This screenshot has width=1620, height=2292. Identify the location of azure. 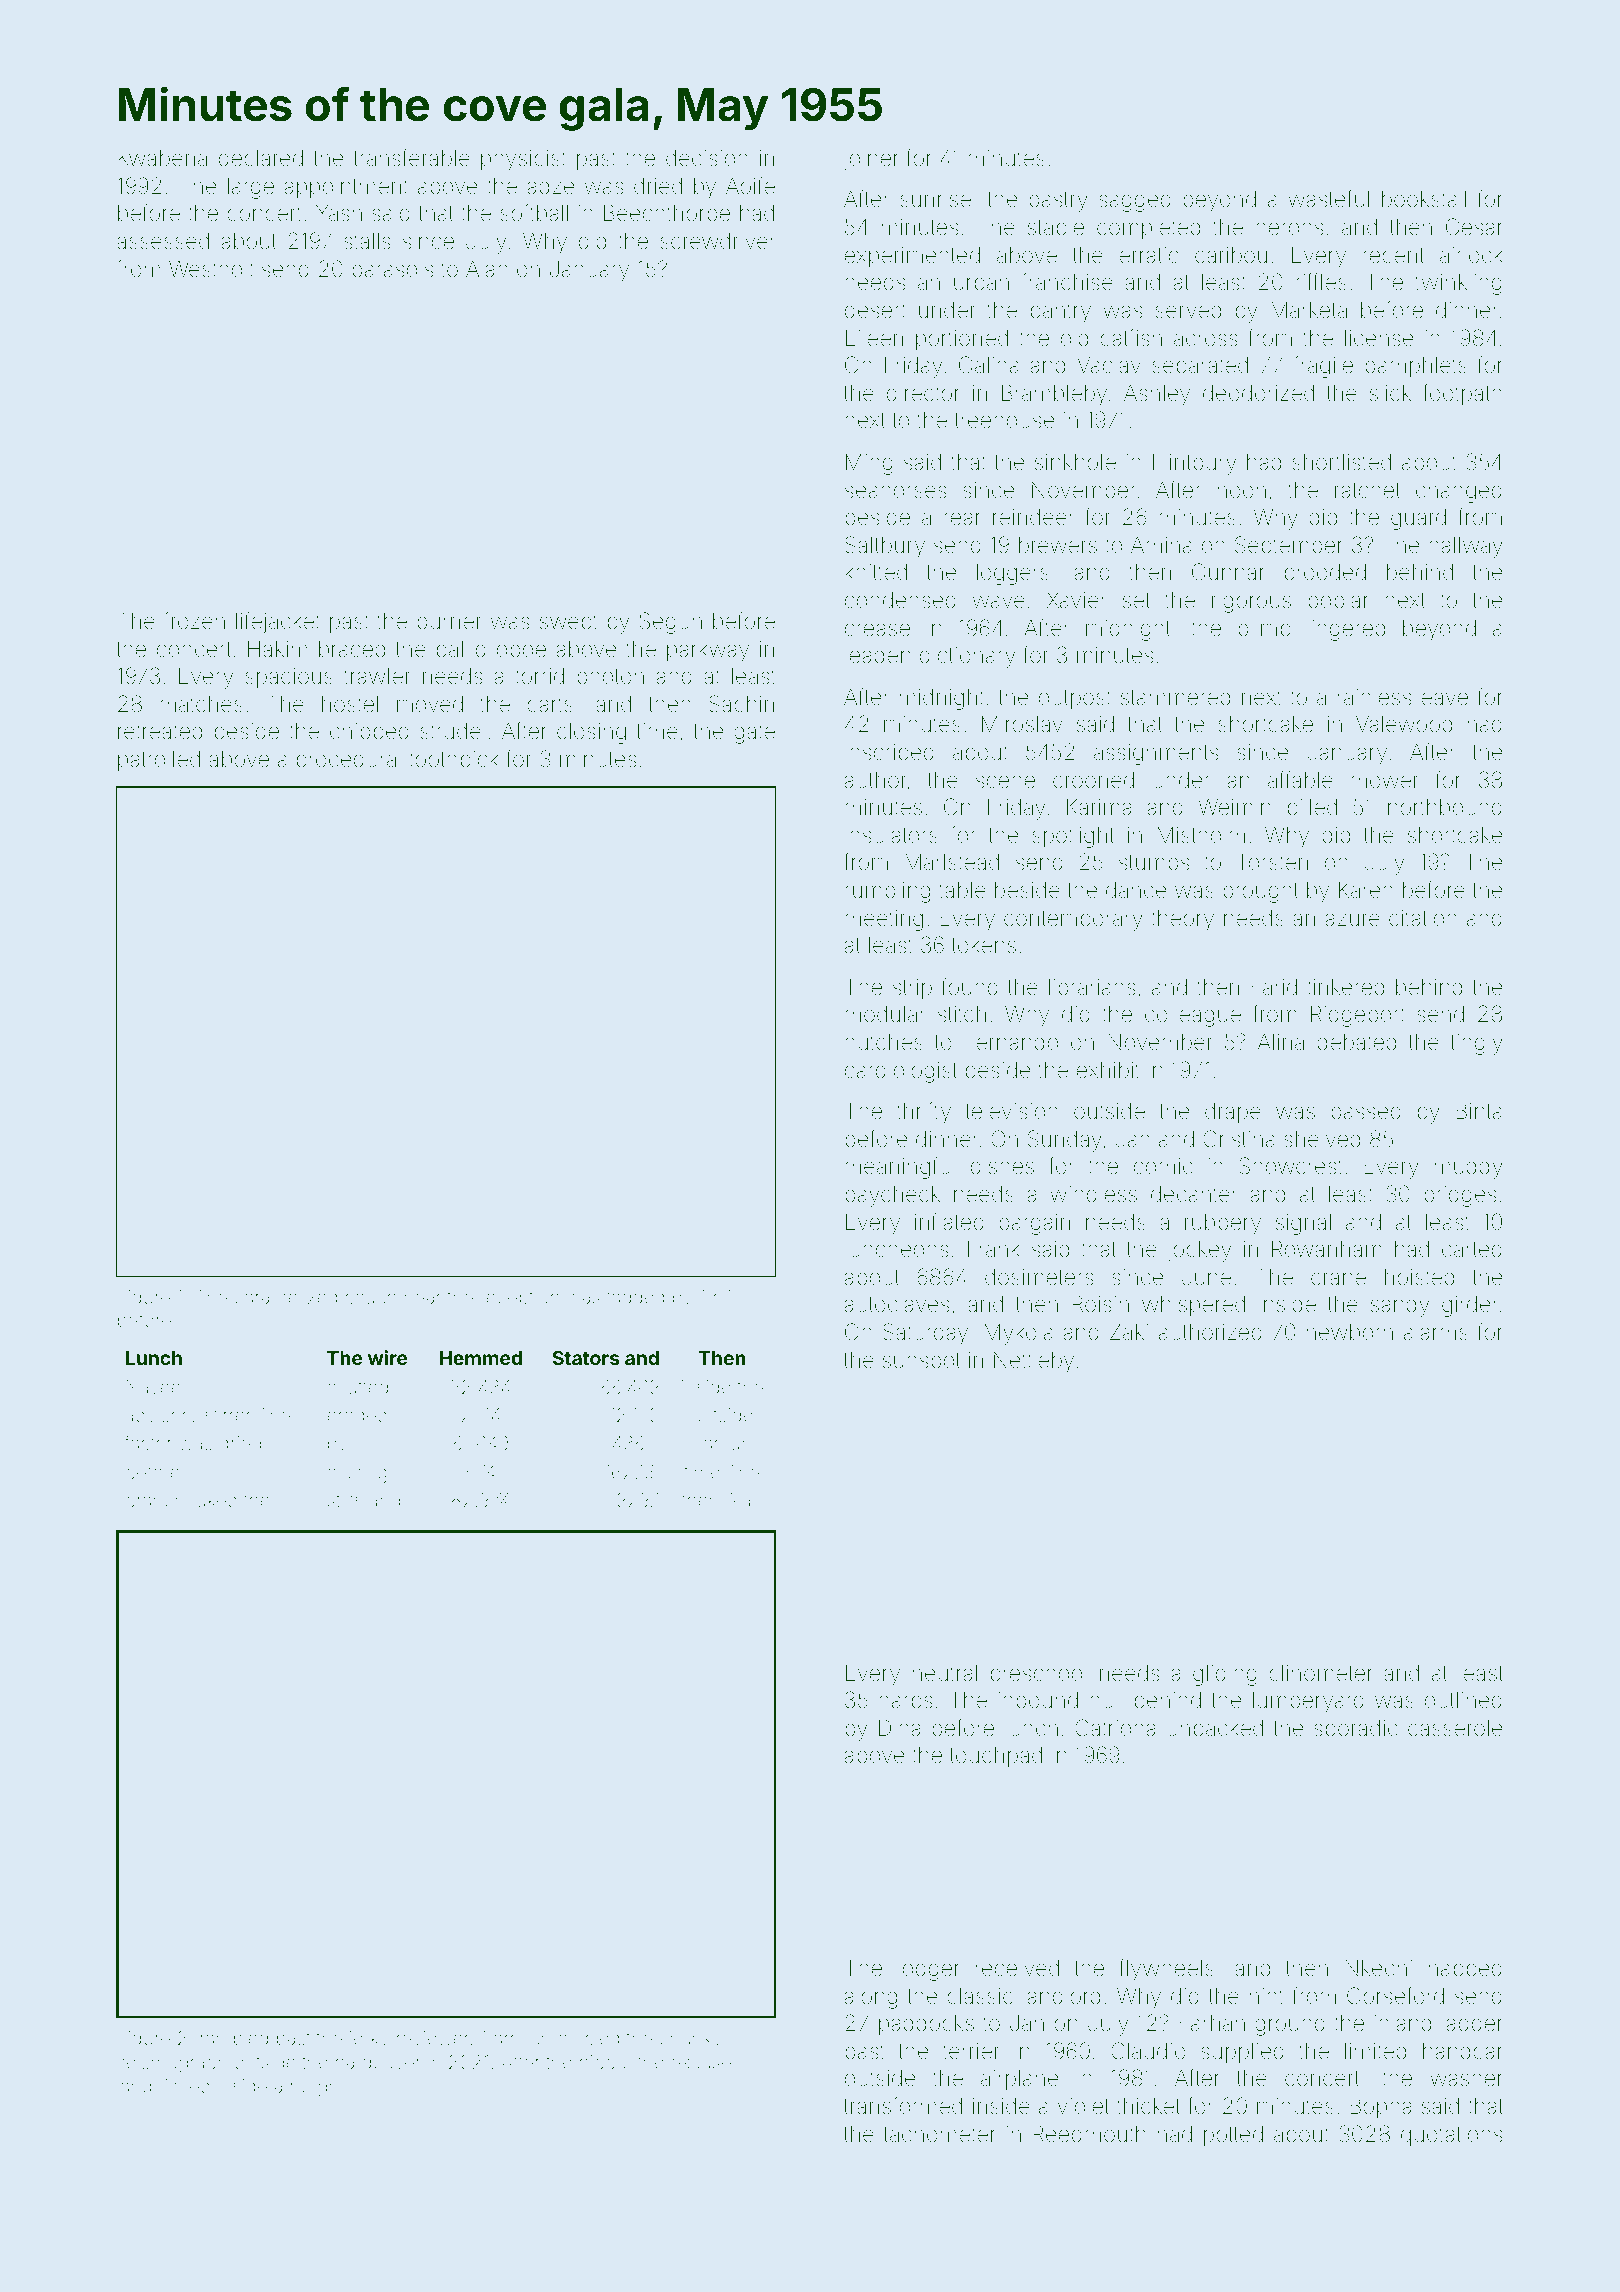
(1352, 920).
